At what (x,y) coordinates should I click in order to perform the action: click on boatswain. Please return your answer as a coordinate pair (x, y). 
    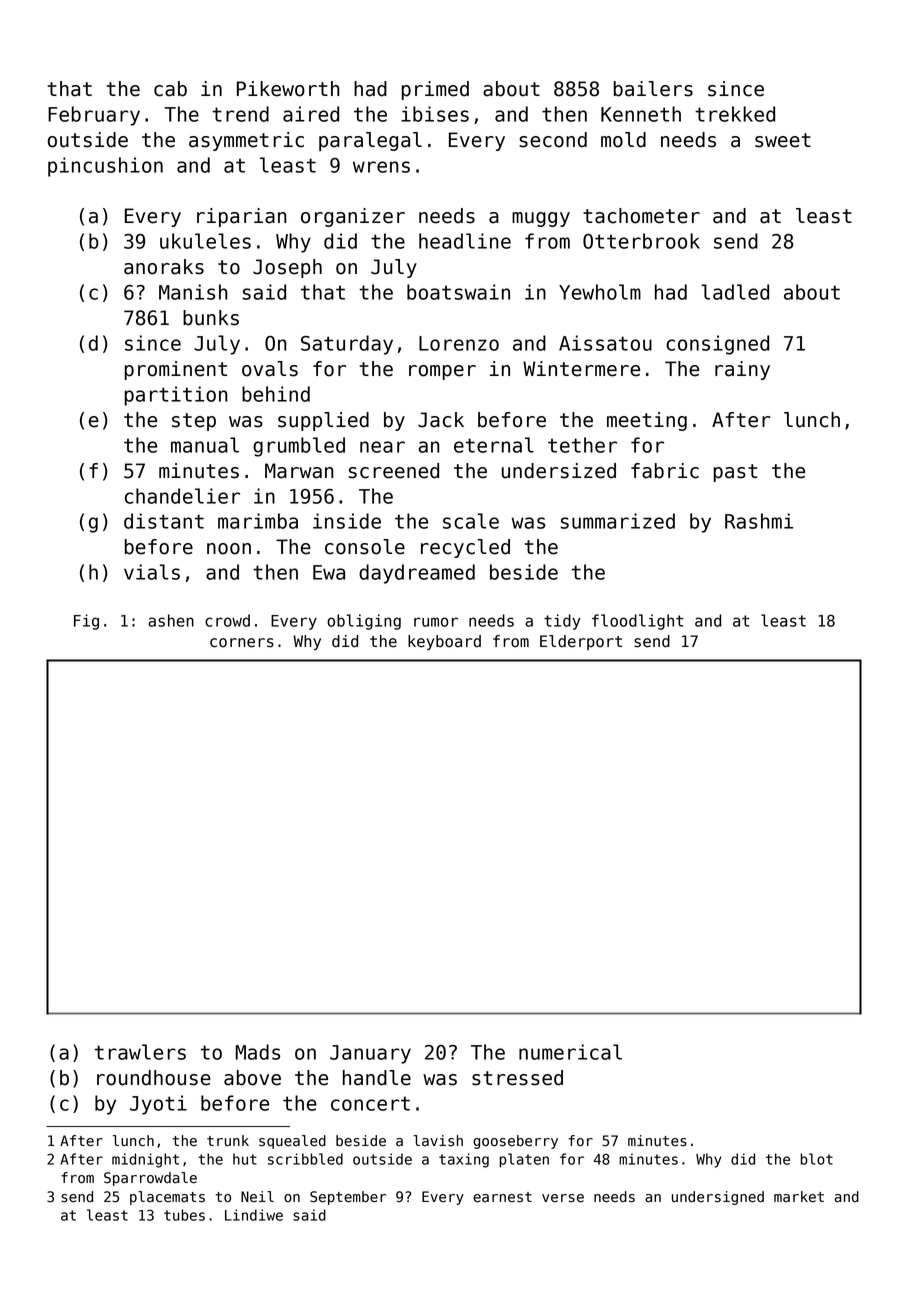
    Looking at the image, I should click on (458, 292).
